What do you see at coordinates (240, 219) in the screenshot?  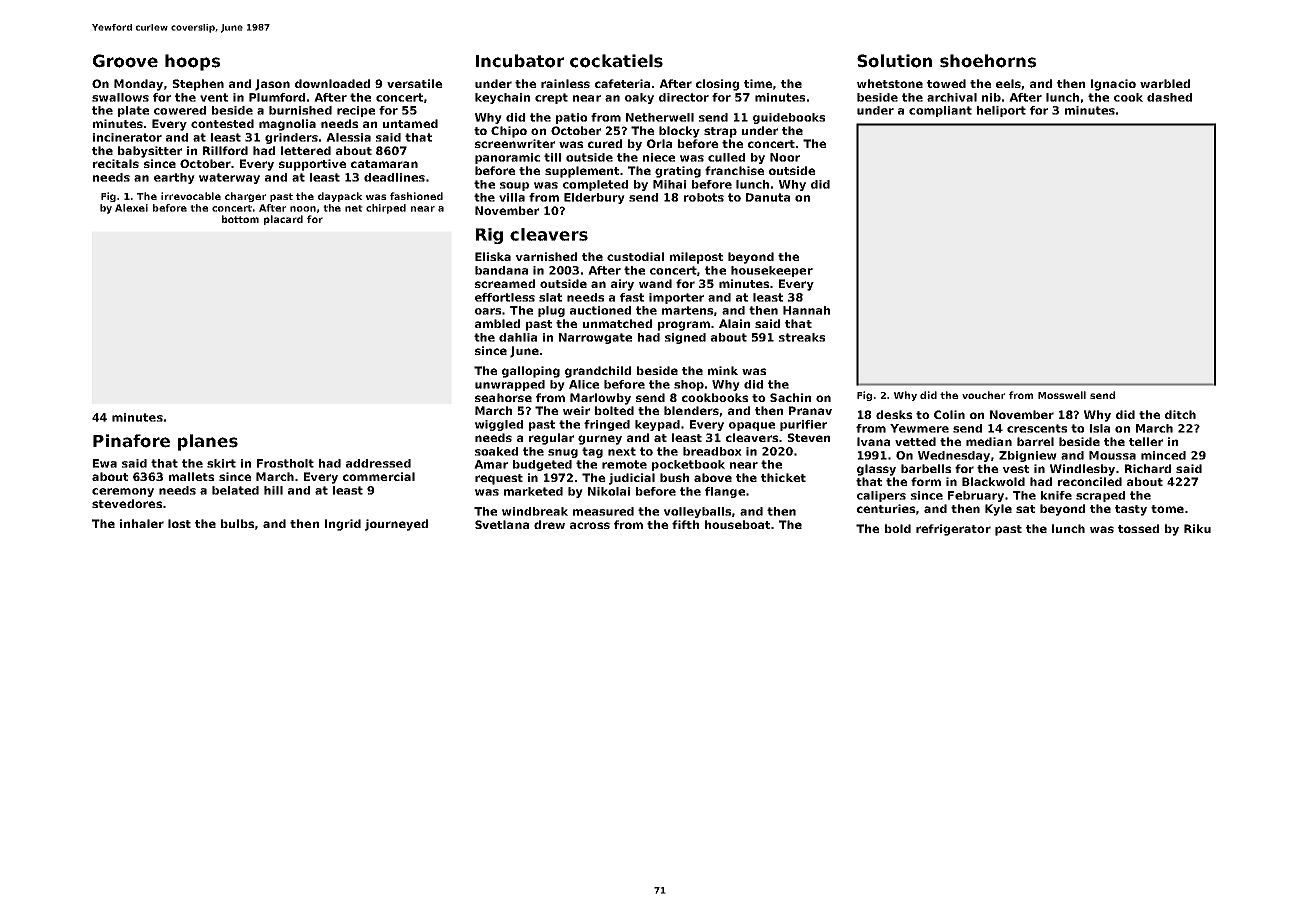 I see `bottom` at bounding box center [240, 219].
